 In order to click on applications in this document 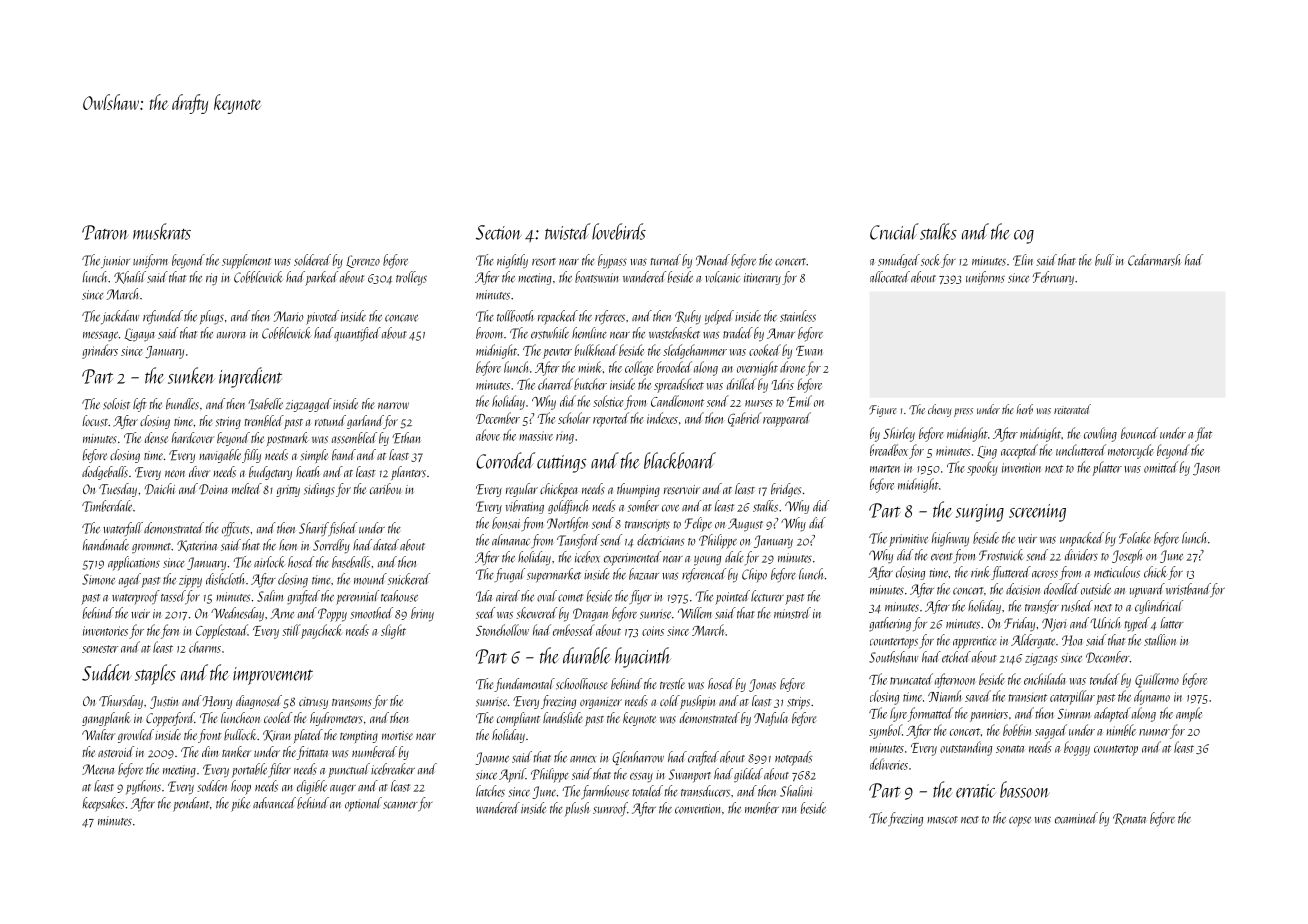, I will do `click(134, 563)`.
